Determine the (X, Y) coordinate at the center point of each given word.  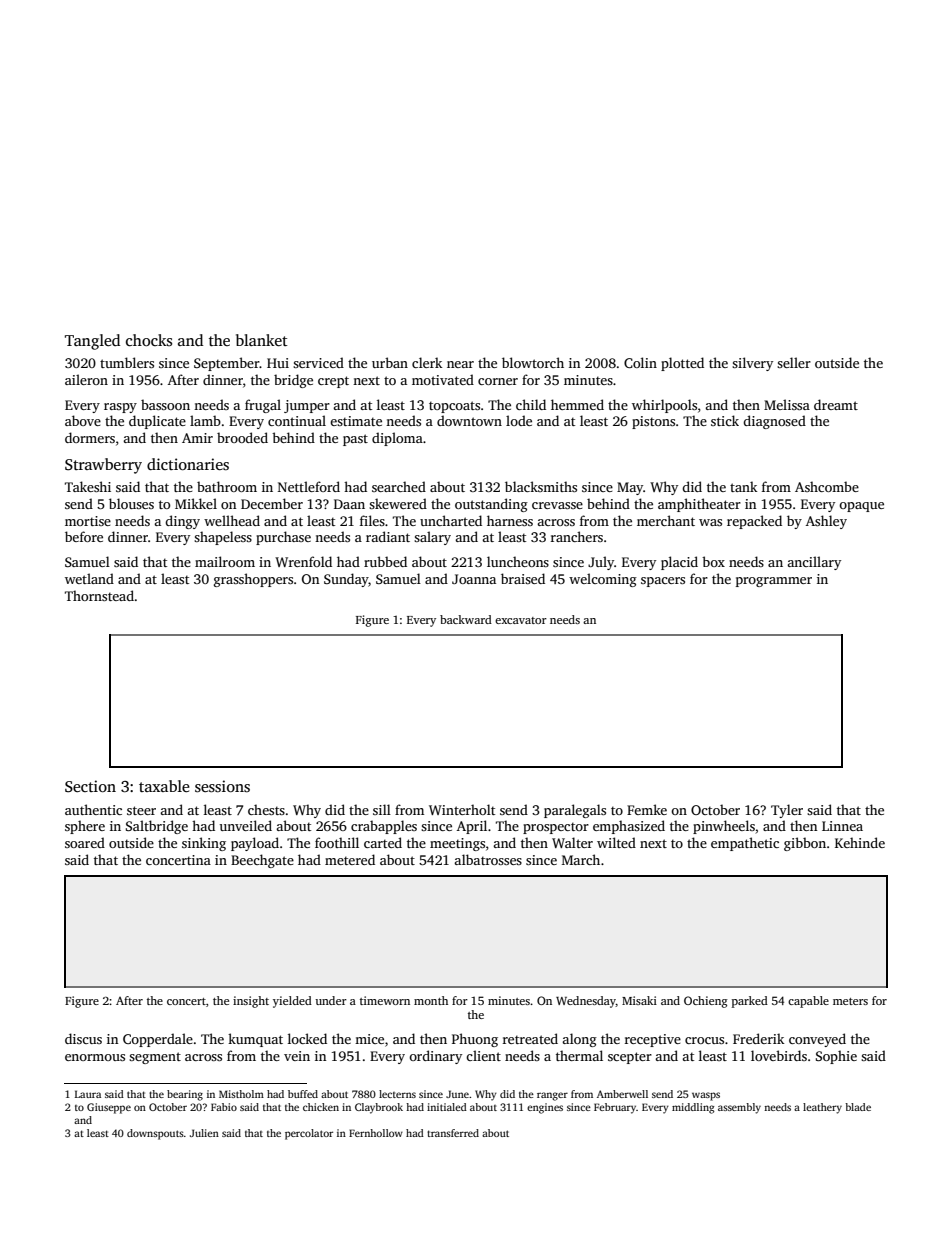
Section (90, 786)
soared (85, 842)
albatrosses (488, 859)
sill (382, 809)
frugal (263, 406)
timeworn (385, 1000)
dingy (182, 522)
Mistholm (241, 1094)
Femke (647, 809)
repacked (754, 522)
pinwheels (724, 827)
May (630, 488)
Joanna (474, 579)
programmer (774, 582)
